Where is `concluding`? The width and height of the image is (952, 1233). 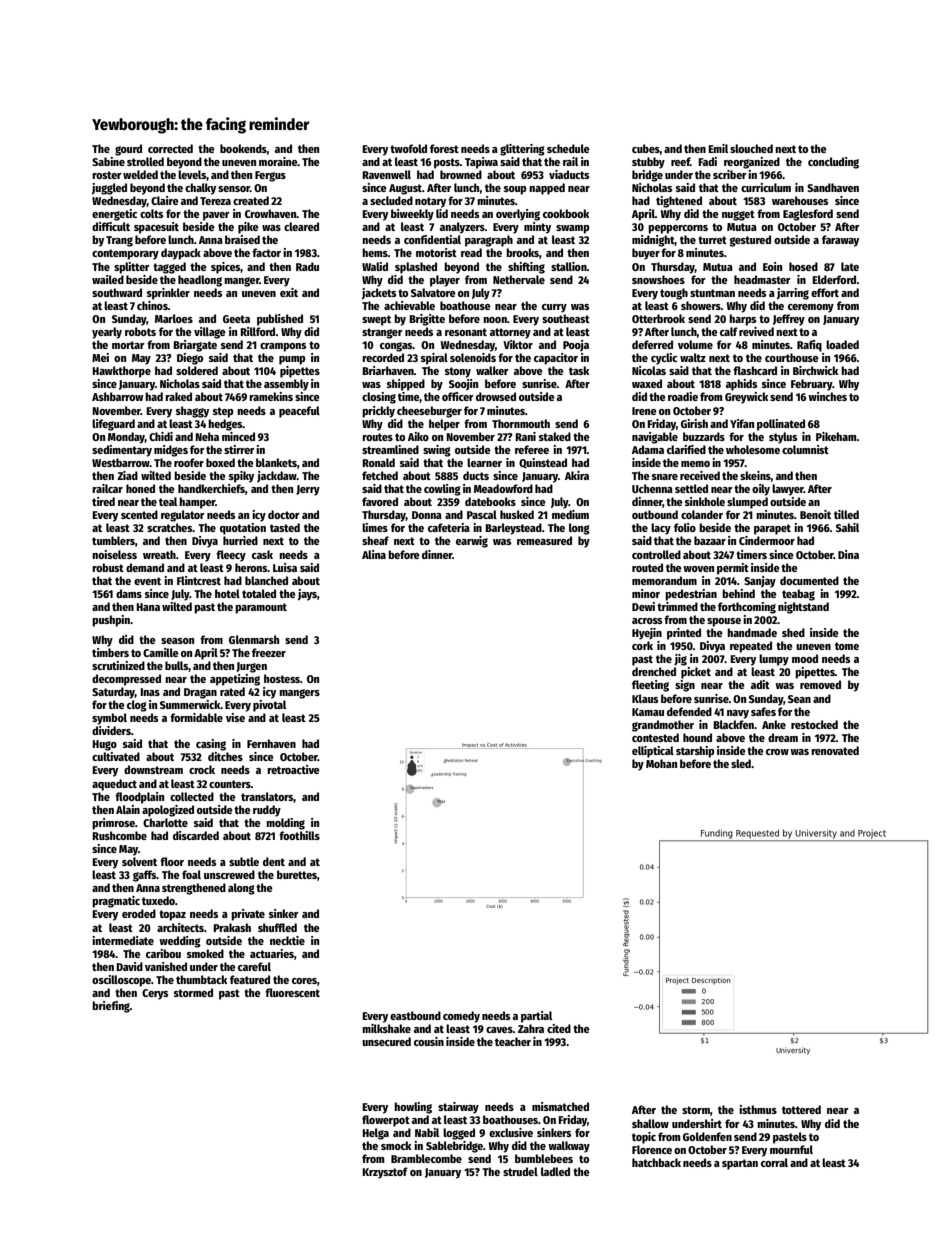 concluding is located at coordinates (833, 163).
